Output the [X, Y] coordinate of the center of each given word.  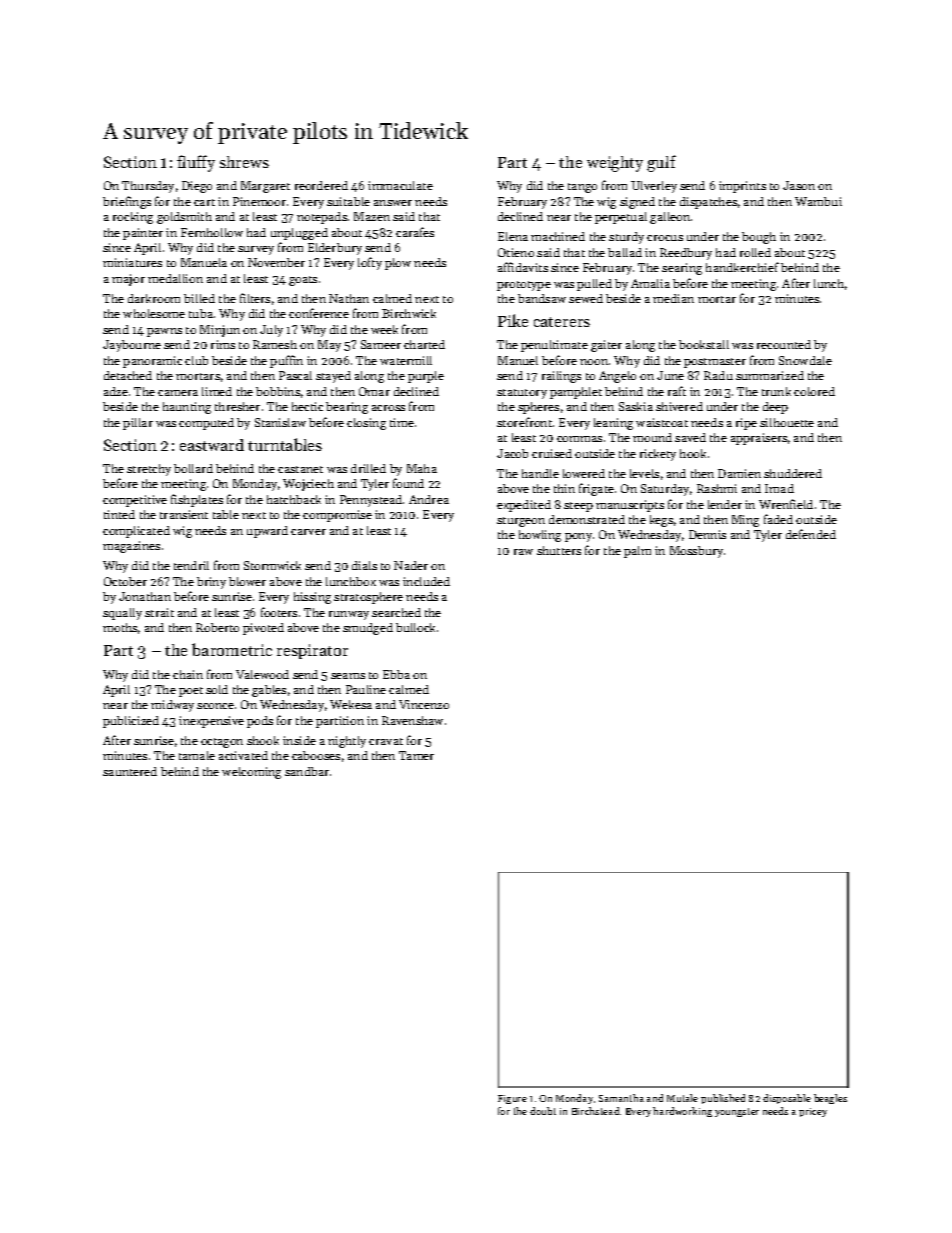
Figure [512, 1099]
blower [247, 581]
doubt [543, 1111]
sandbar [307, 771]
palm [637, 552]
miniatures [132, 262]
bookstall [704, 344]
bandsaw [542, 298]
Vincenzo [424, 704]
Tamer [416, 755]
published [723, 1099]
